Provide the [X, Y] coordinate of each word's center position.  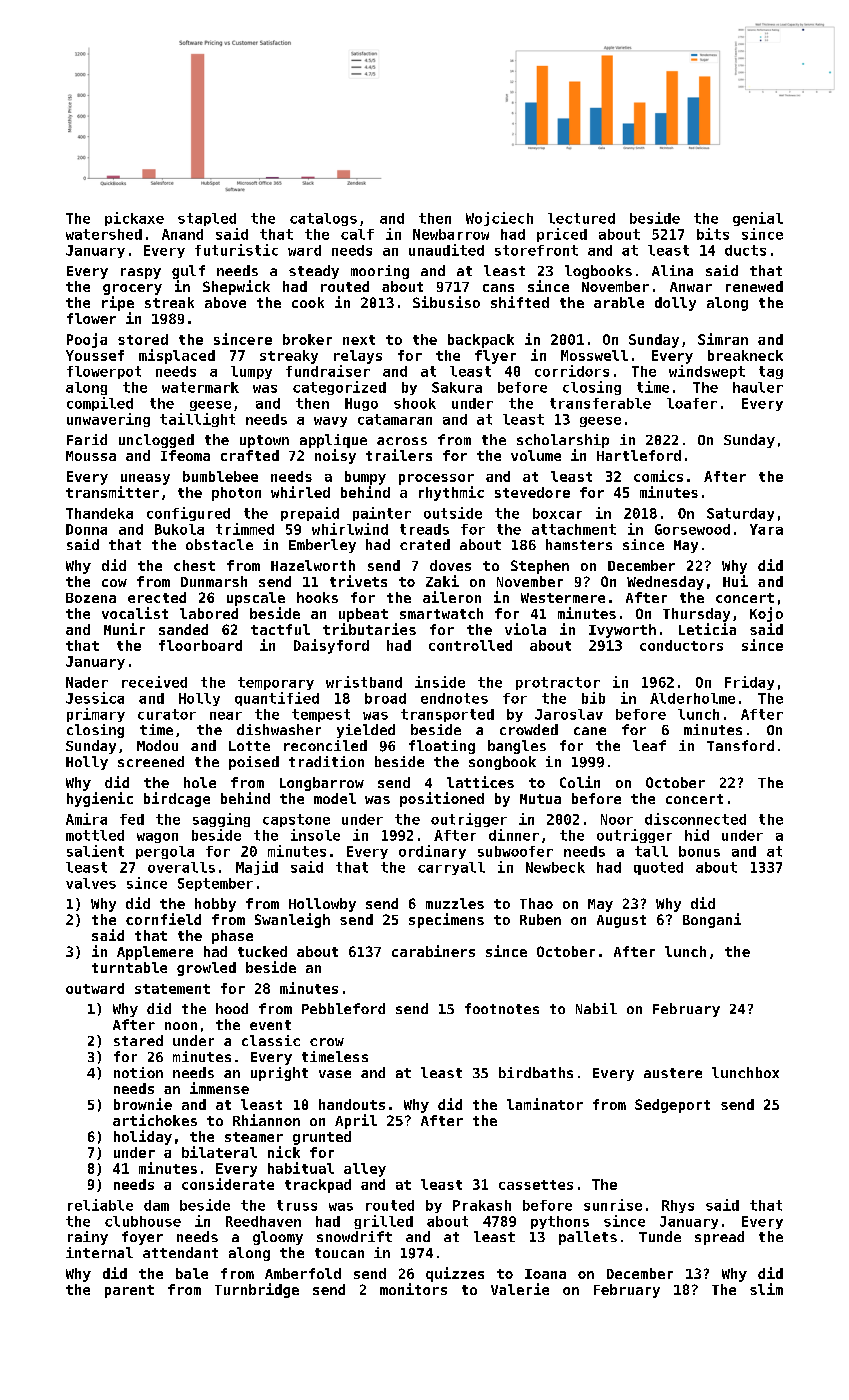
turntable [129, 967]
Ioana [545, 1274]
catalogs [323, 219]
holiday [143, 1137]
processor [436, 479]
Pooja [87, 340]
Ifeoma [185, 455]
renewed [754, 286]
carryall [451, 868]
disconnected [695, 819]
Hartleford [639, 455]
